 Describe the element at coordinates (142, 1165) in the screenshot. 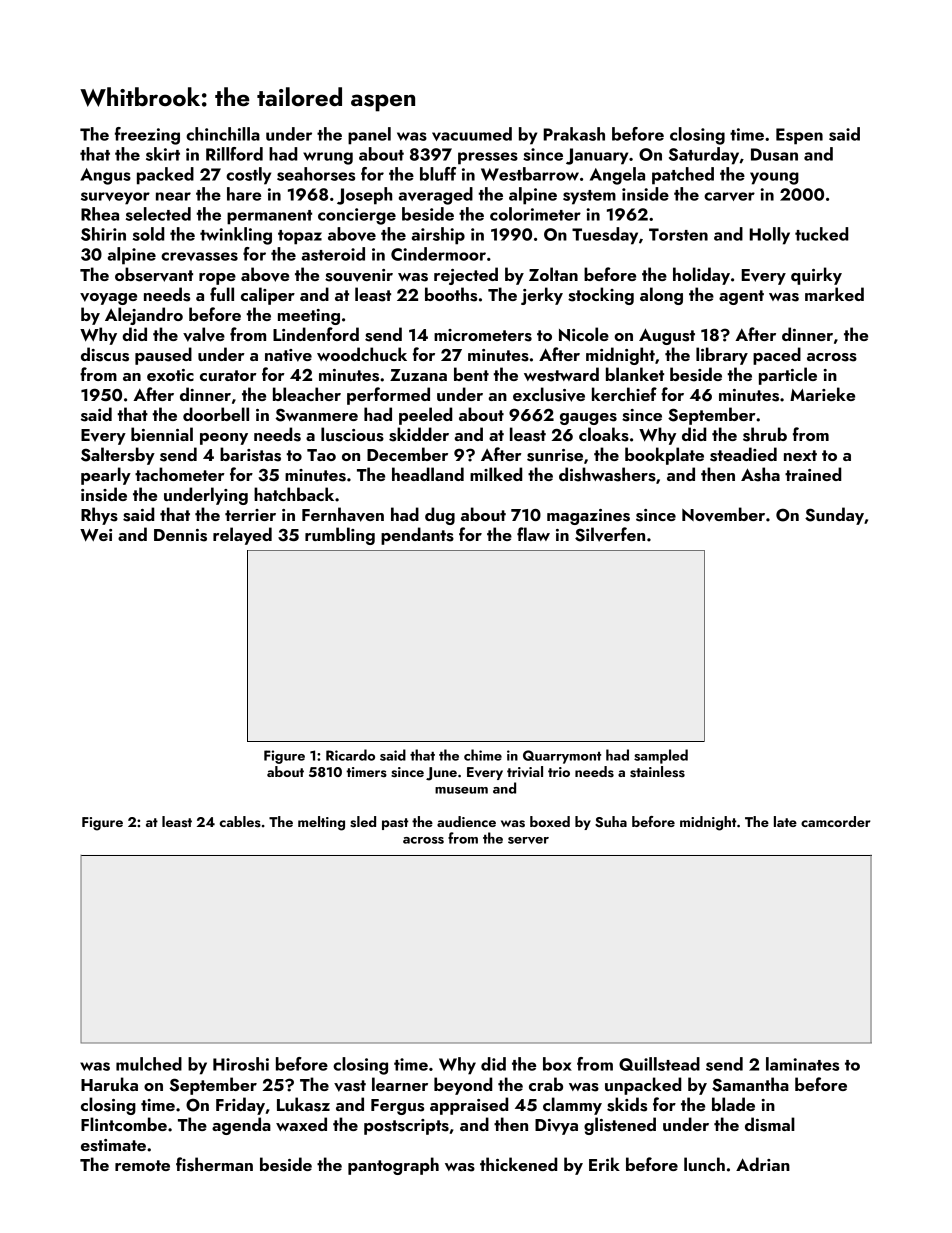

I see `remote` at that location.
